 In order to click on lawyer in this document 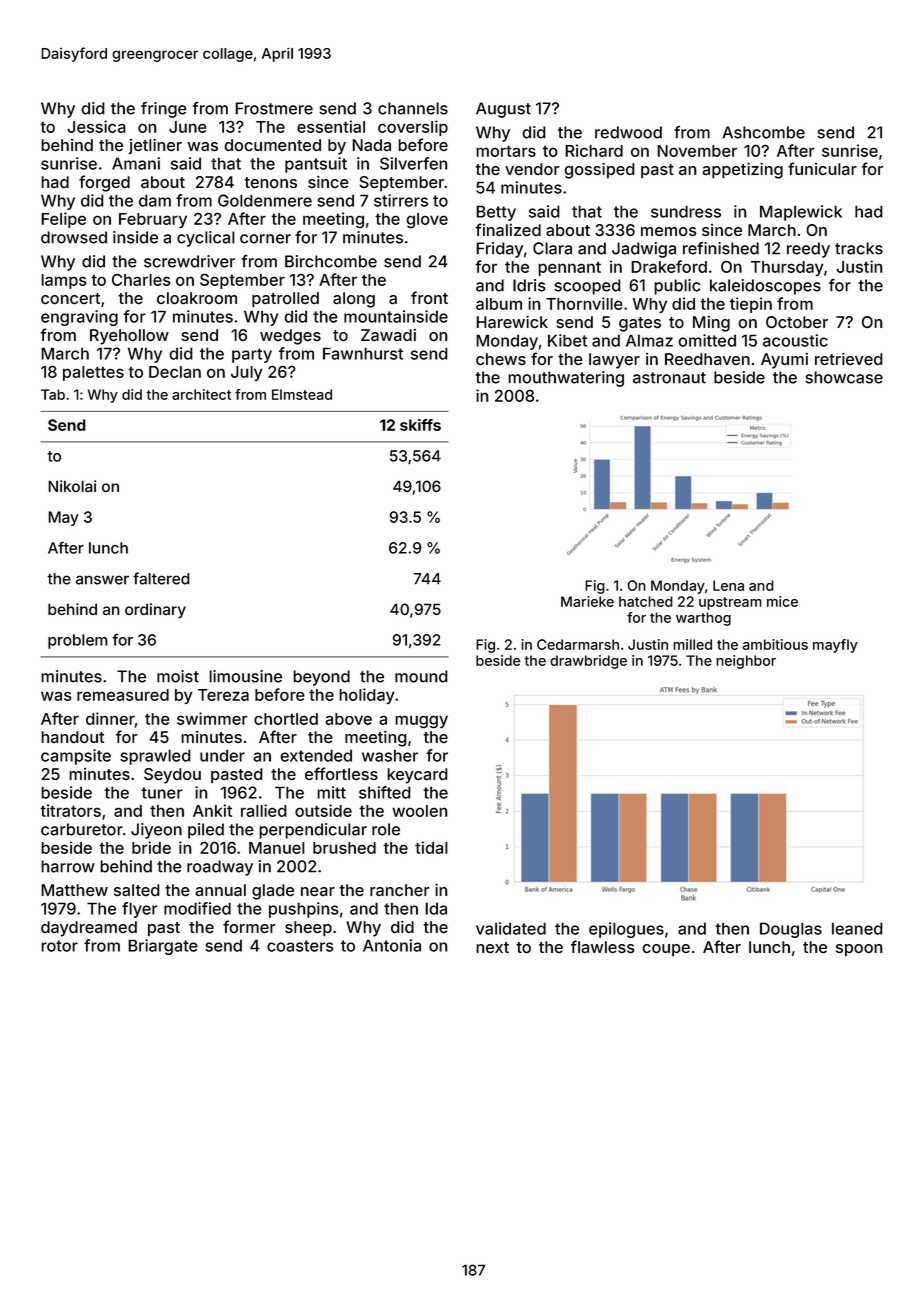, I will do `click(614, 361)`.
